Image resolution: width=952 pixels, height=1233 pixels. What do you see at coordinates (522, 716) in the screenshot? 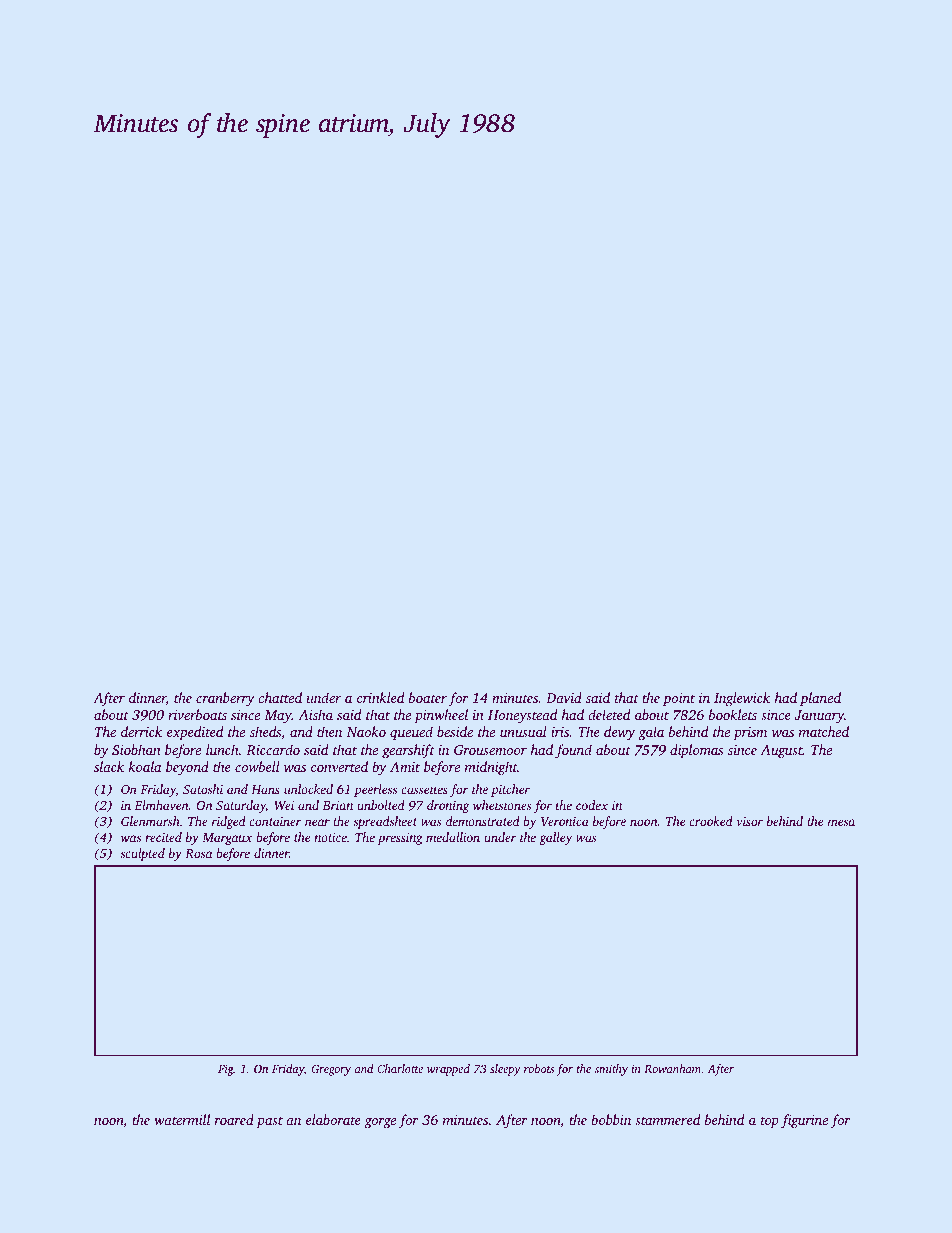
I see `Honeystead` at bounding box center [522, 716].
